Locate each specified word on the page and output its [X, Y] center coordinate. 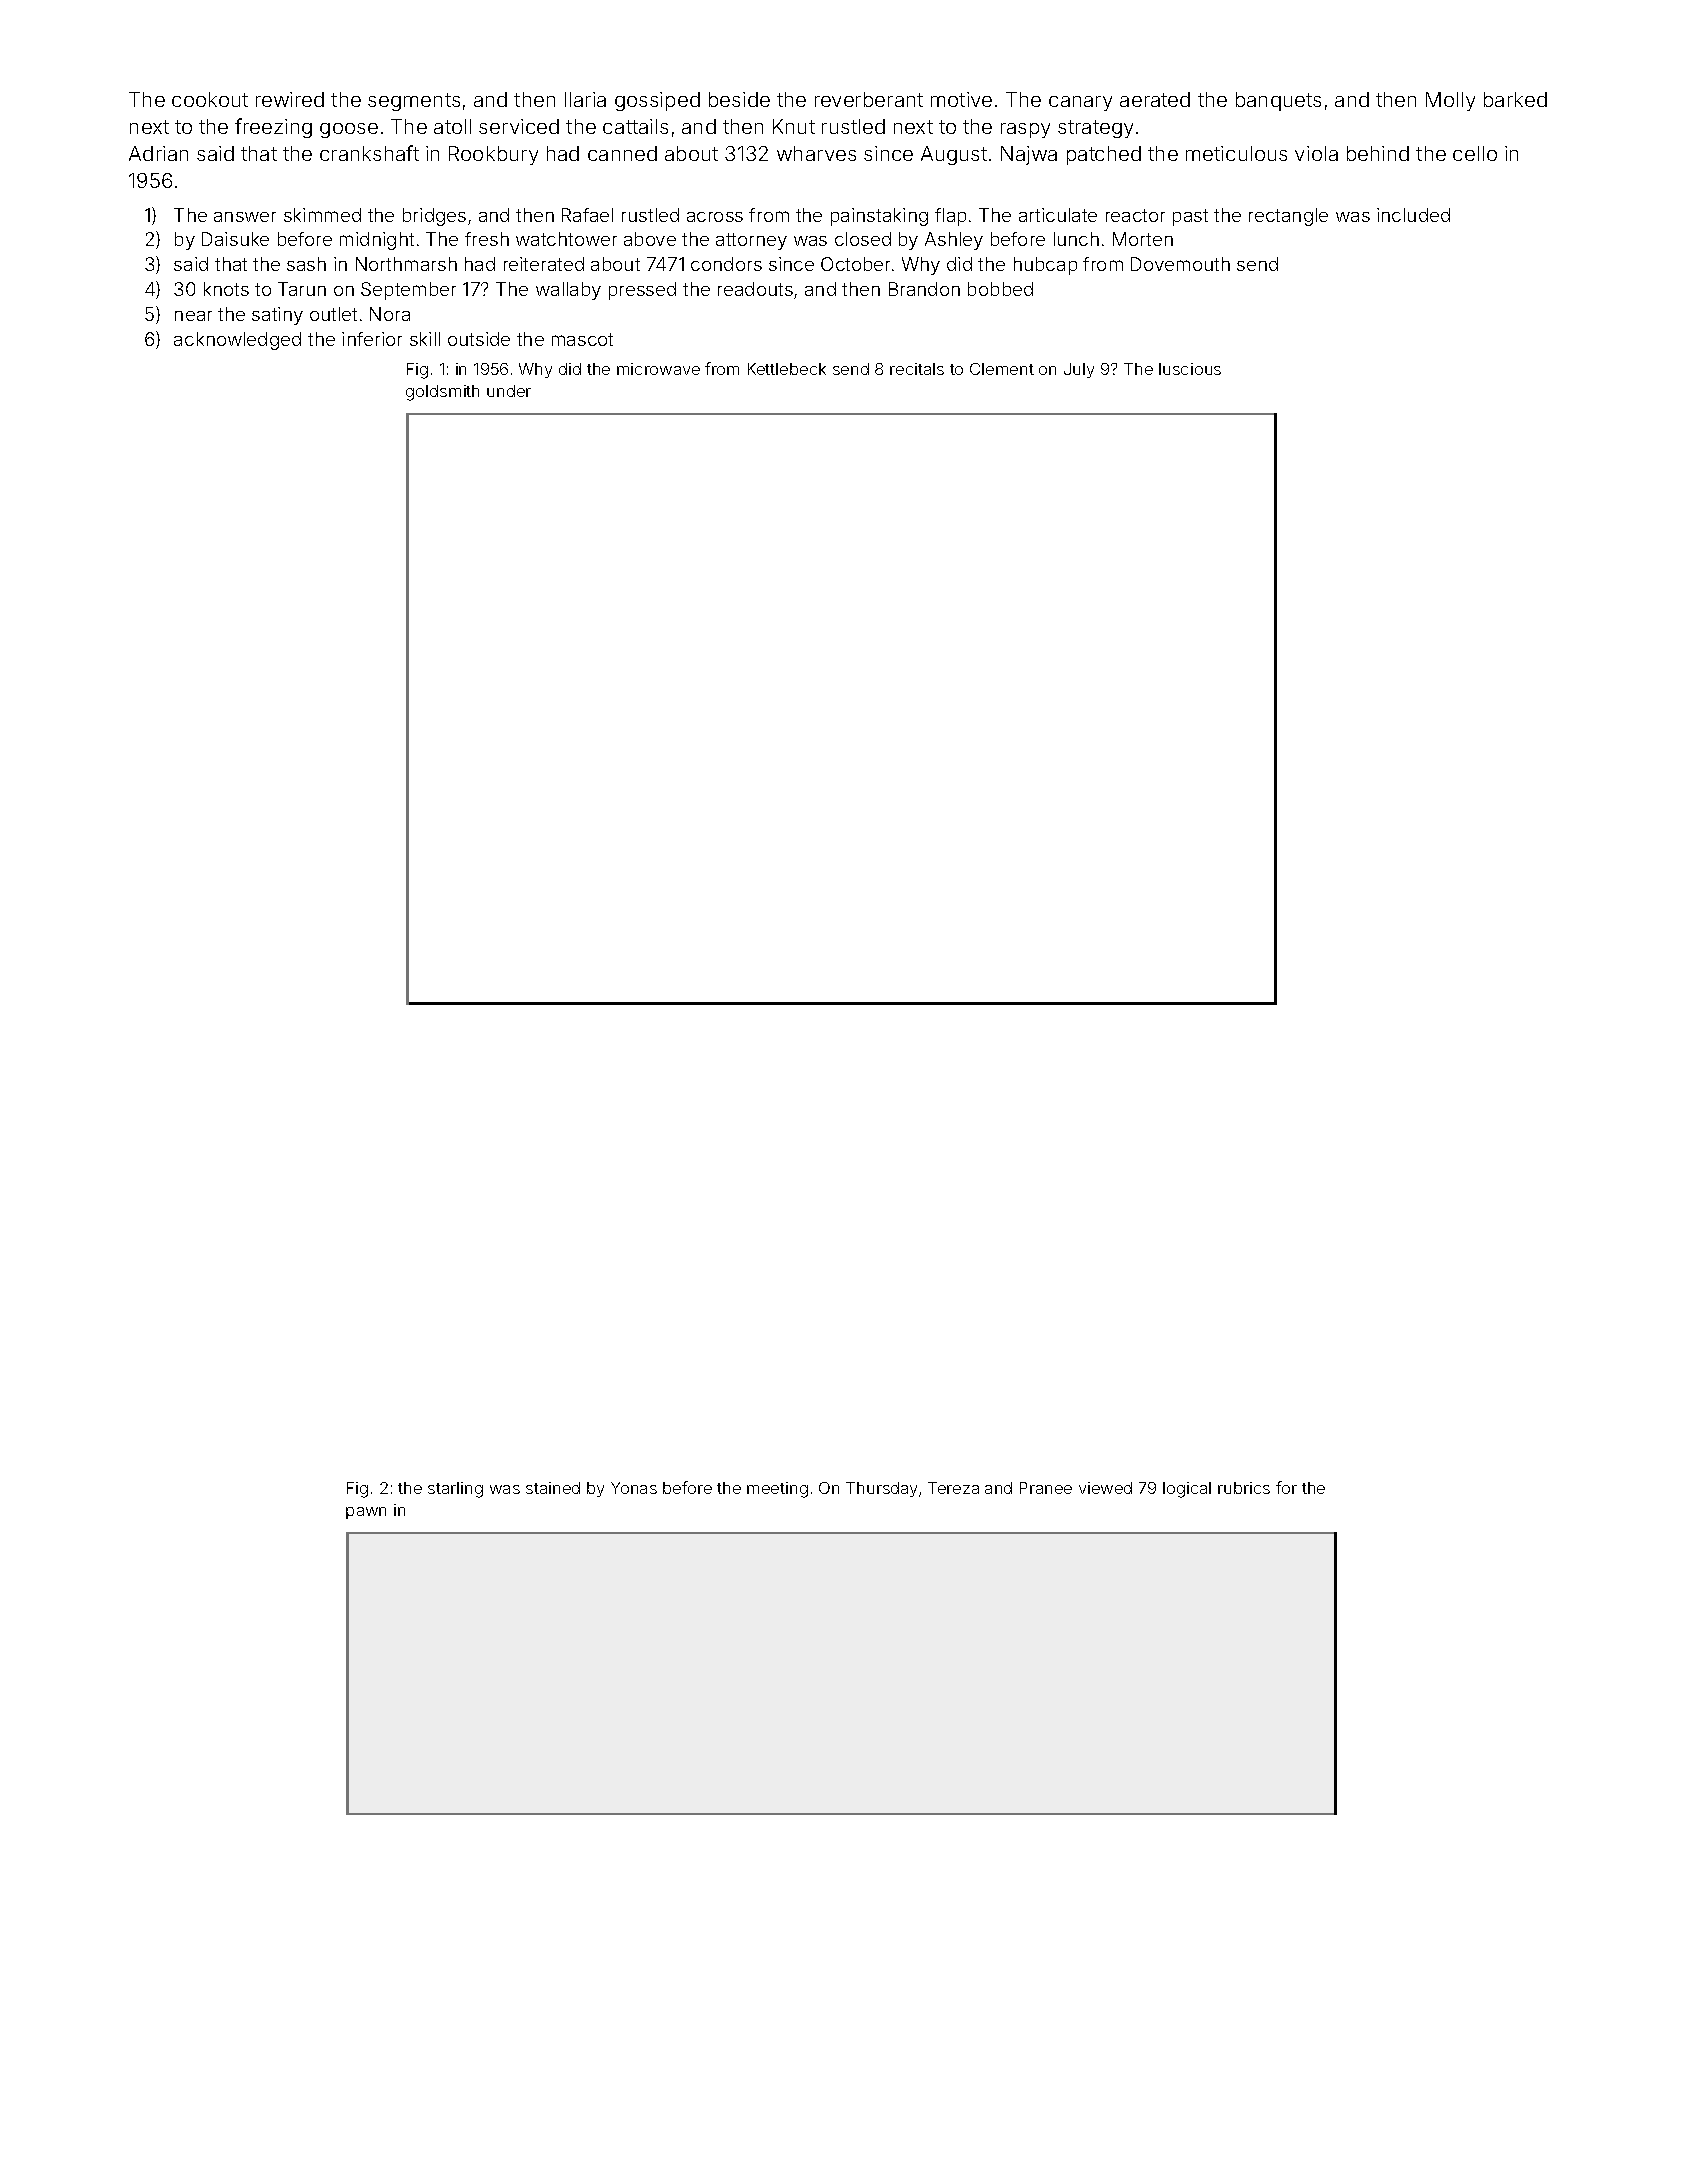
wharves [816, 153]
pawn [366, 1513]
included [1413, 215]
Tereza [953, 1488]
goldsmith [442, 393]
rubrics [1244, 1488]
